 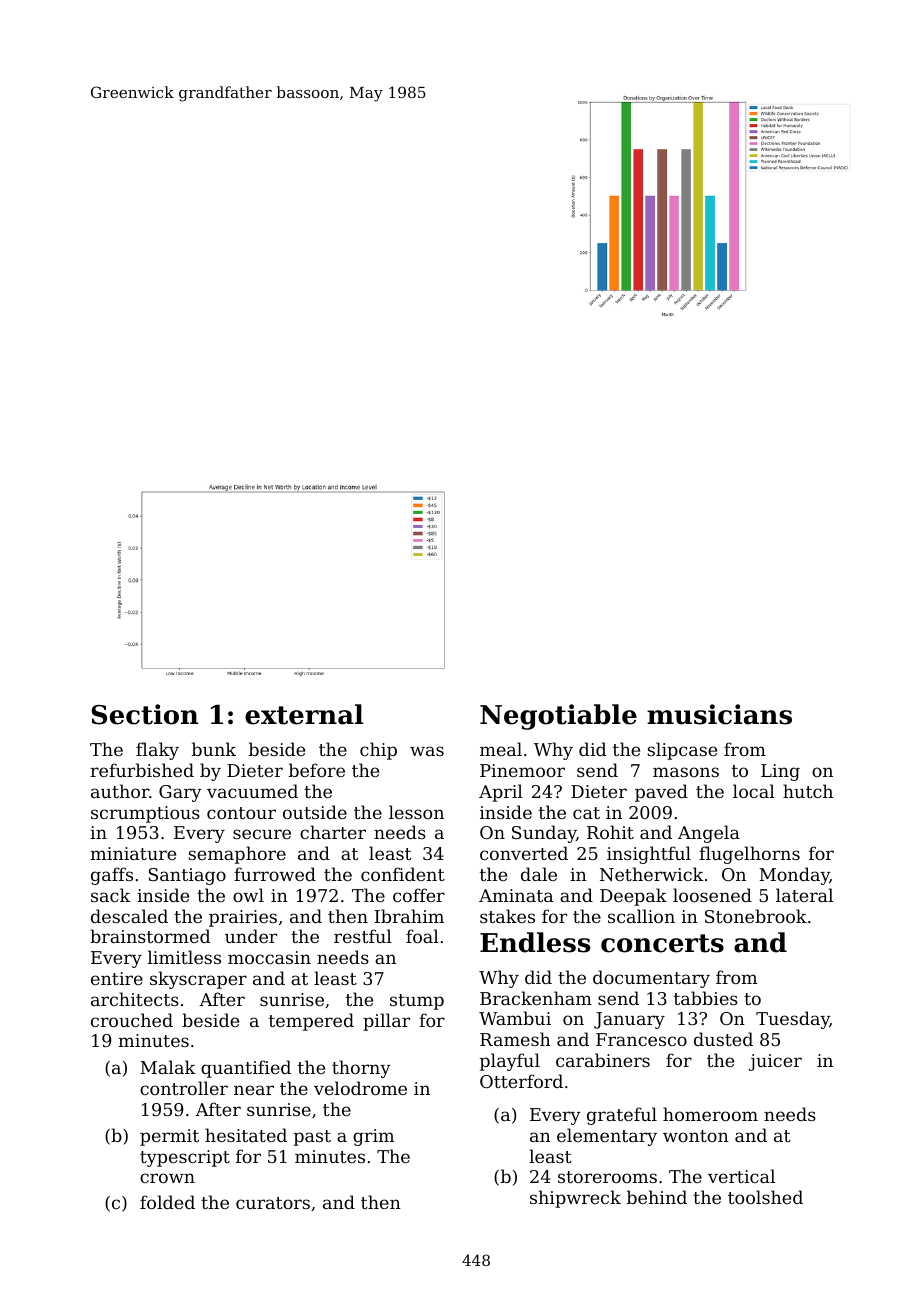 I want to click on folded, so click(x=167, y=1202).
